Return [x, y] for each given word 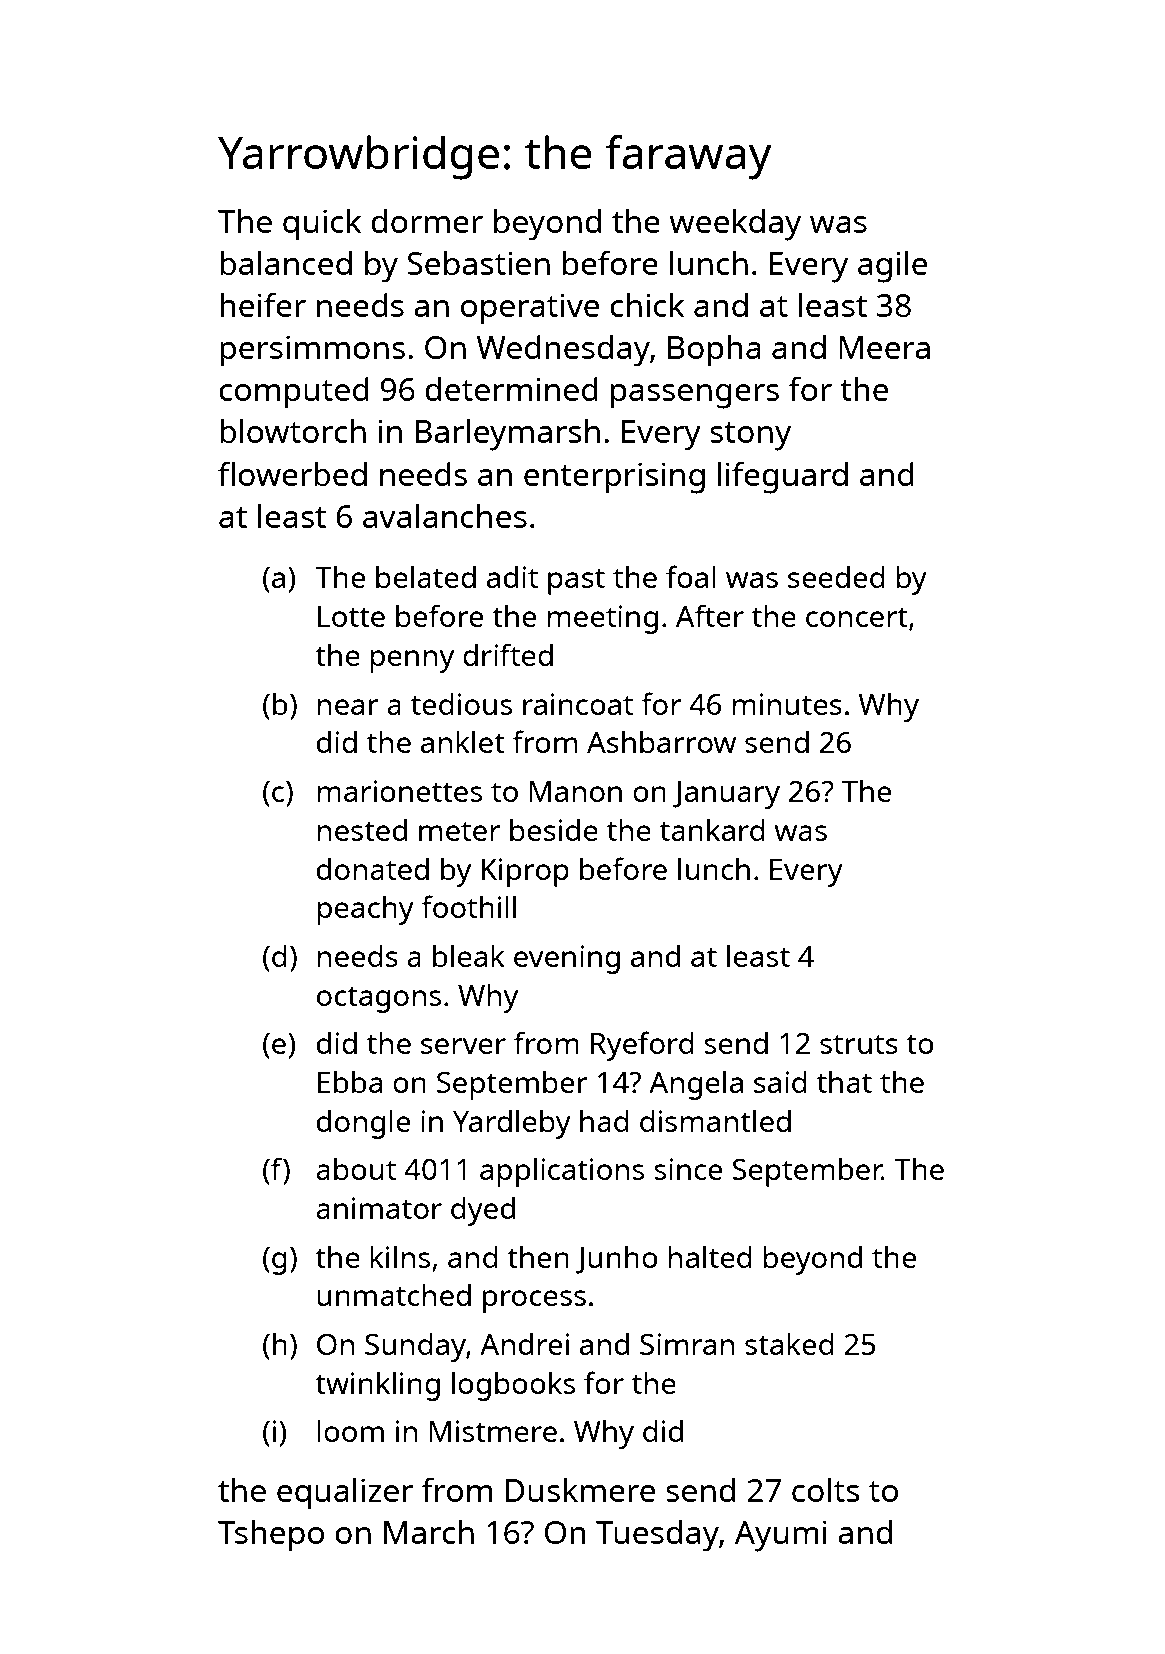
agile [892, 266]
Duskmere [580, 1490]
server [463, 1046]
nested [362, 830]
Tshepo [271, 1536]
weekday [735, 225]
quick [322, 225]
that [844, 1082]
